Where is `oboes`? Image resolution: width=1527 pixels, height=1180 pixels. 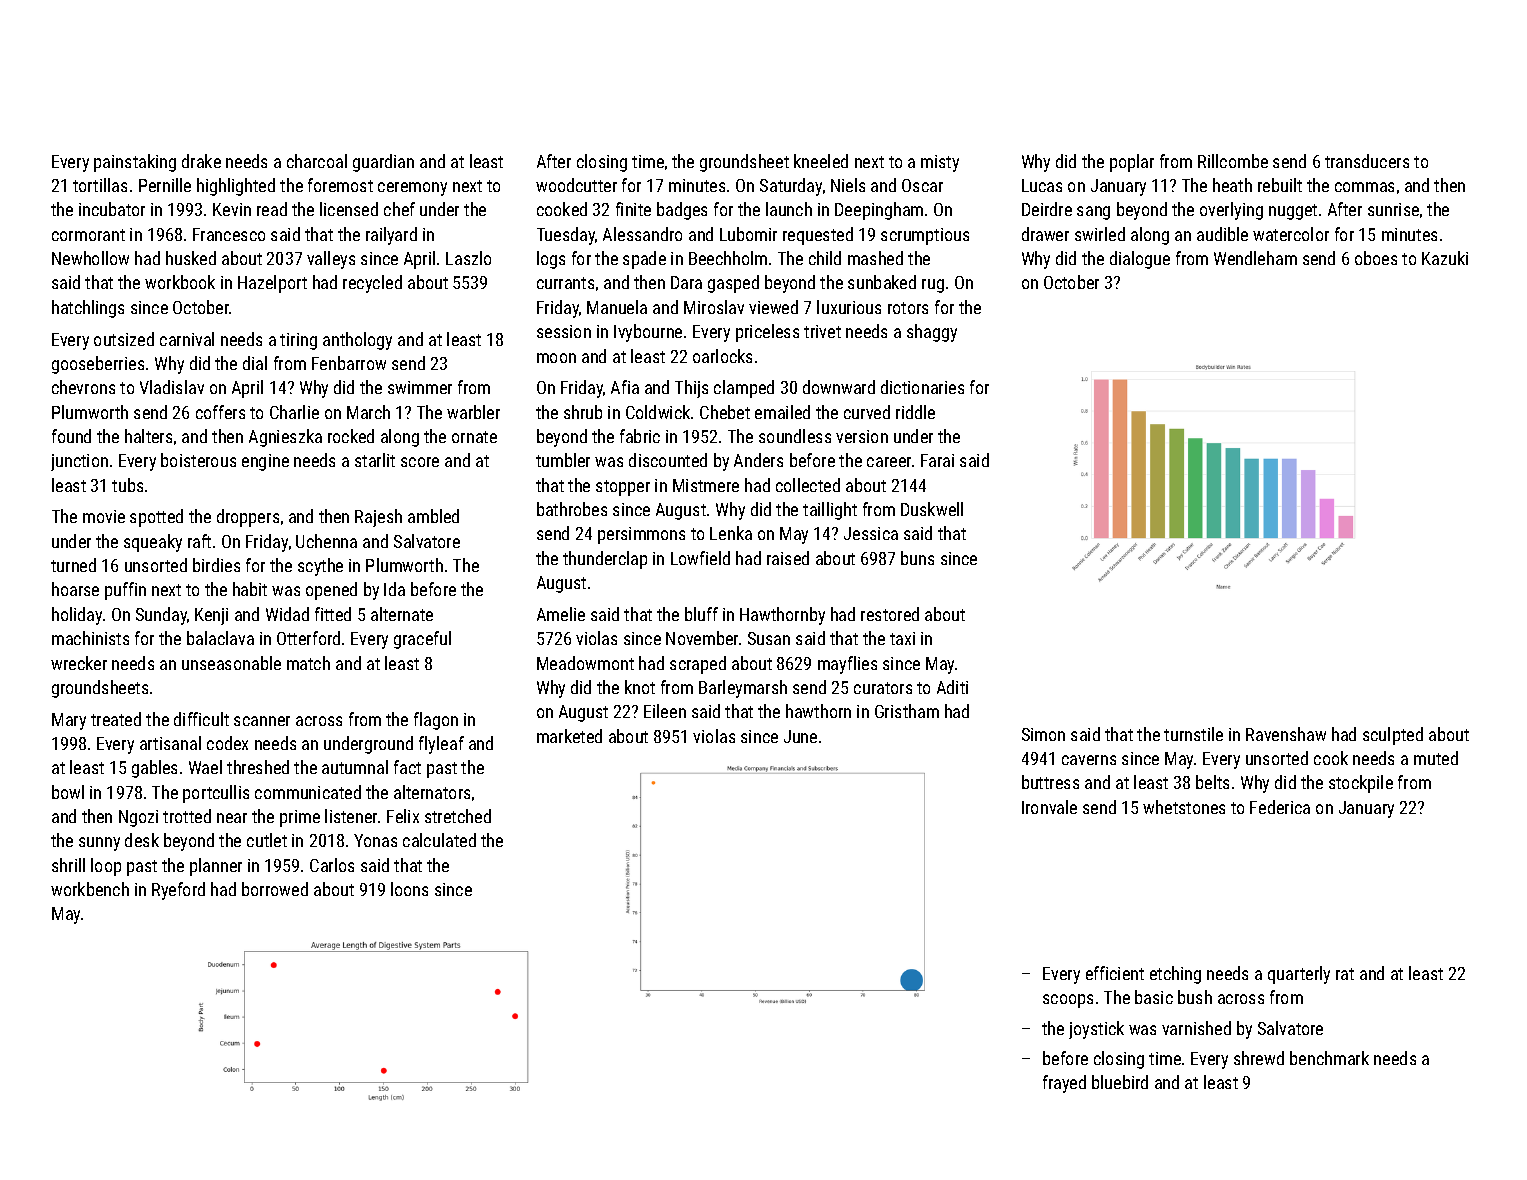 oboes is located at coordinates (1376, 258).
